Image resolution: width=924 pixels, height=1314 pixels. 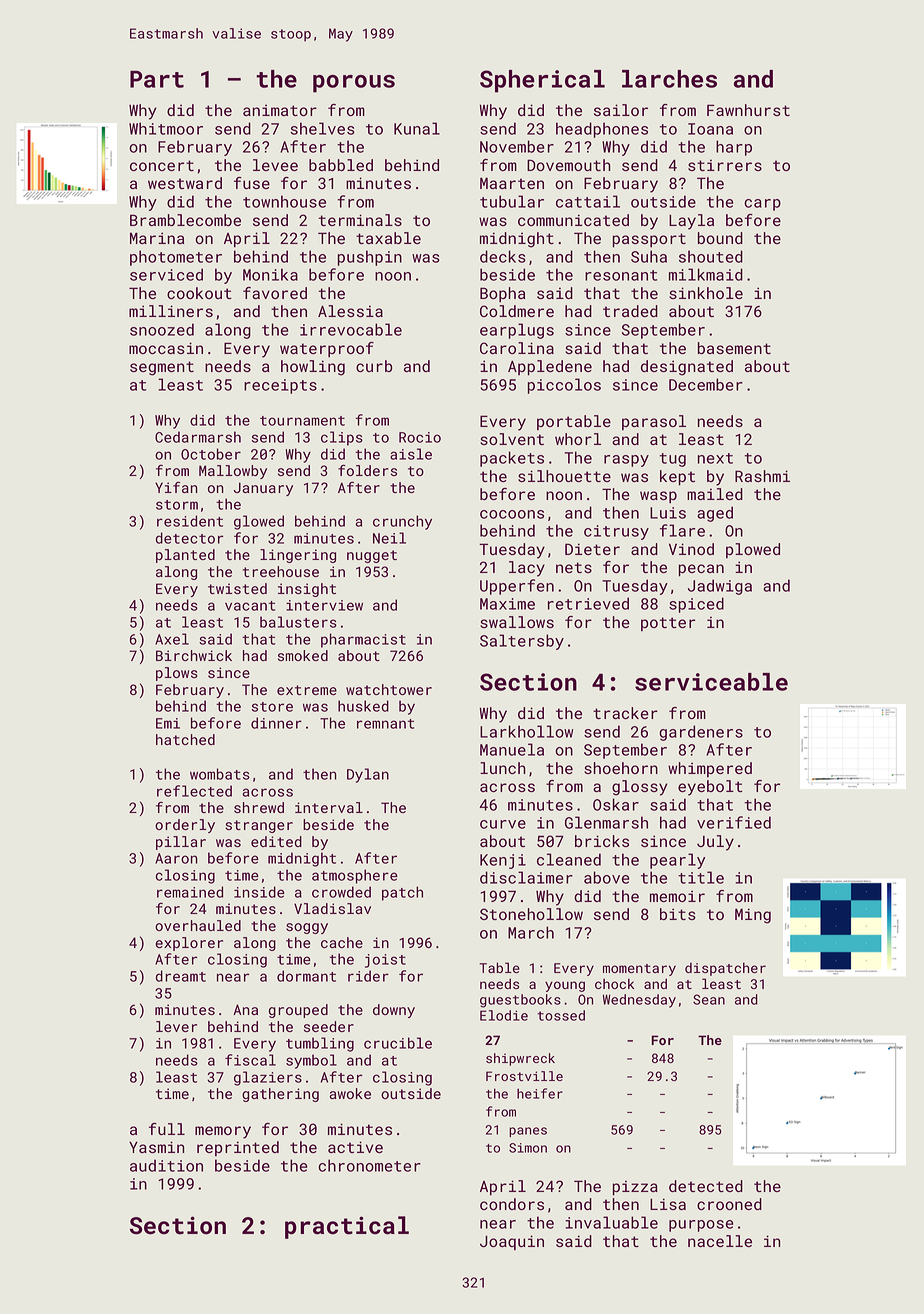 What do you see at coordinates (669, 79) in the screenshot?
I see `larches` at bounding box center [669, 79].
